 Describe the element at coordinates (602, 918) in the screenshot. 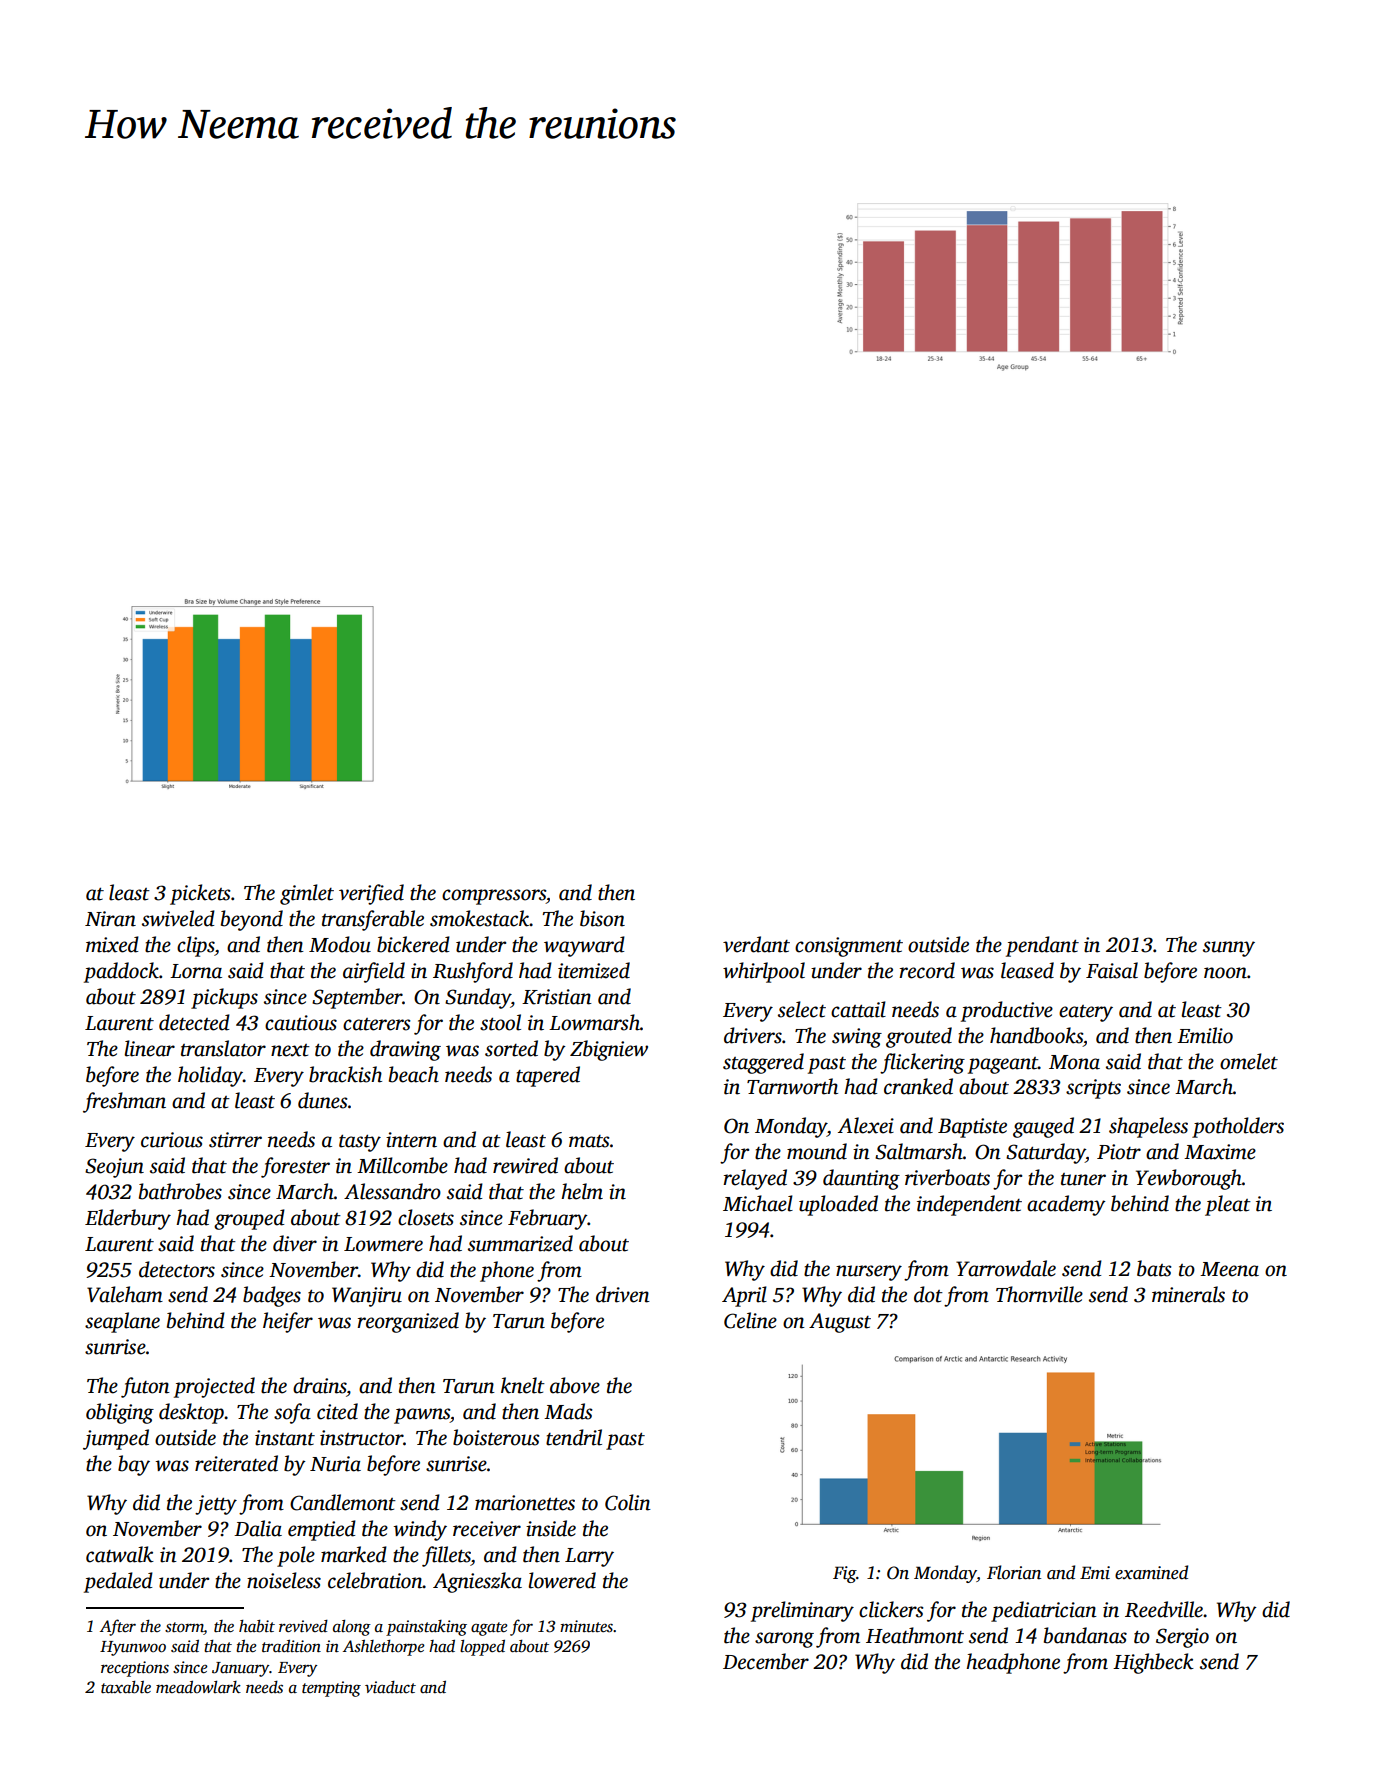

I see `bison` at that location.
